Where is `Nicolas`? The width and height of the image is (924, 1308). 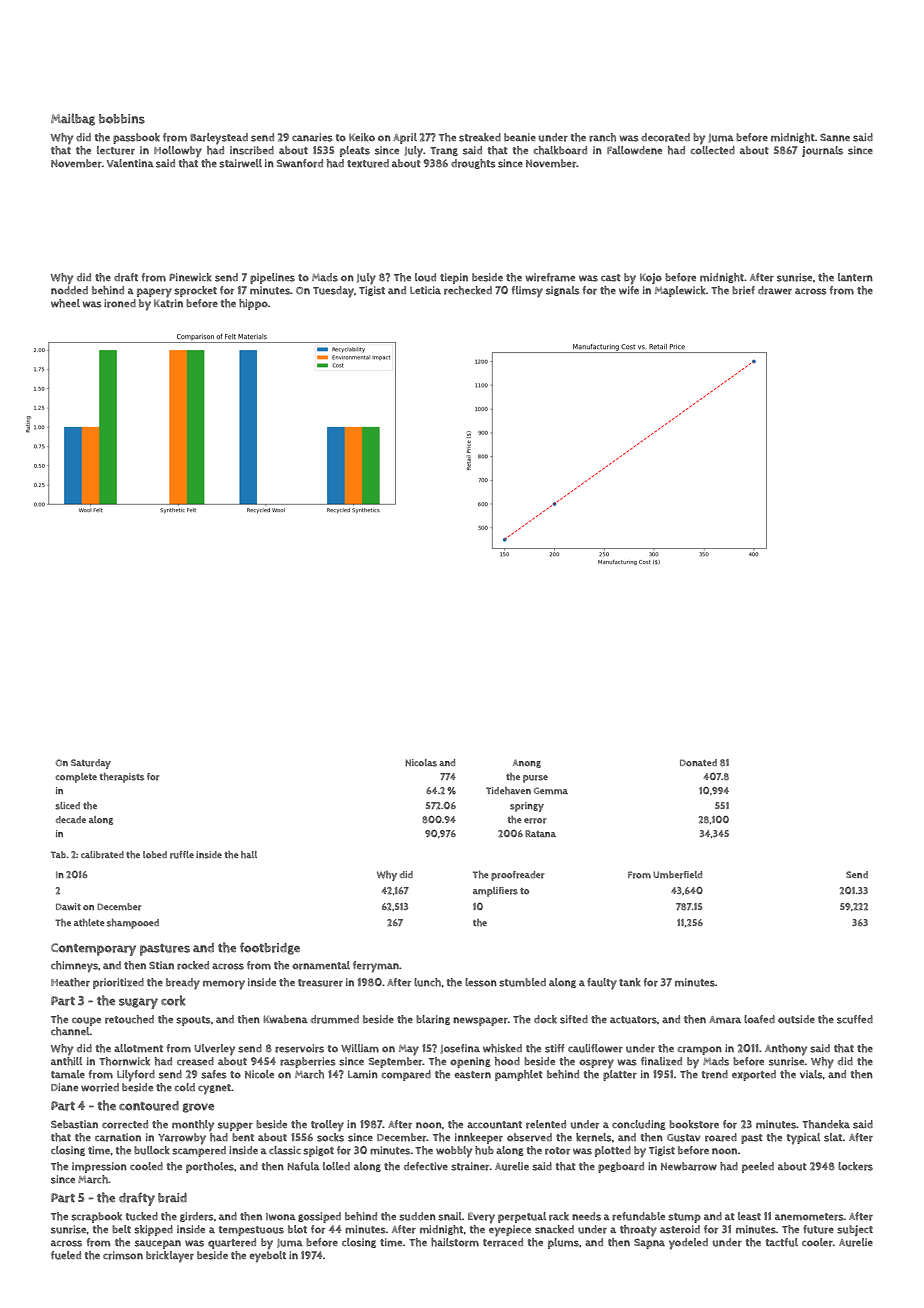
Nicolas is located at coordinates (421, 763).
